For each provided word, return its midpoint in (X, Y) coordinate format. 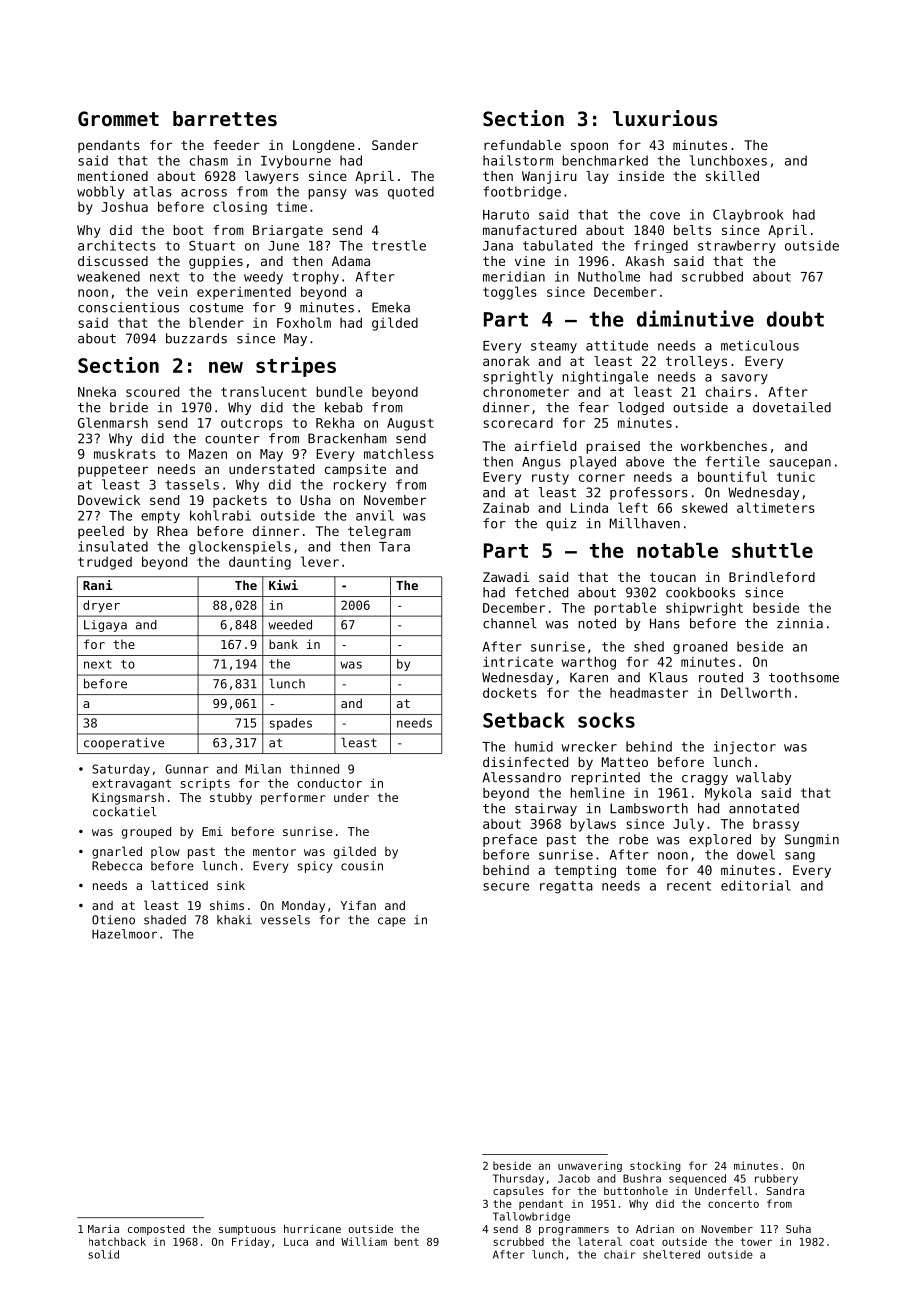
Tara (394, 547)
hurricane (312, 1229)
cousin (362, 866)
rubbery (776, 1179)
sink (231, 885)
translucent (264, 391)
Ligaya (105, 626)
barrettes (225, 119)
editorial (756, 885)
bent (407, 1241)
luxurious (665, 118)
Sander (395, 145)
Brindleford (772, 577)
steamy (554, 347)
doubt (795, 319)
